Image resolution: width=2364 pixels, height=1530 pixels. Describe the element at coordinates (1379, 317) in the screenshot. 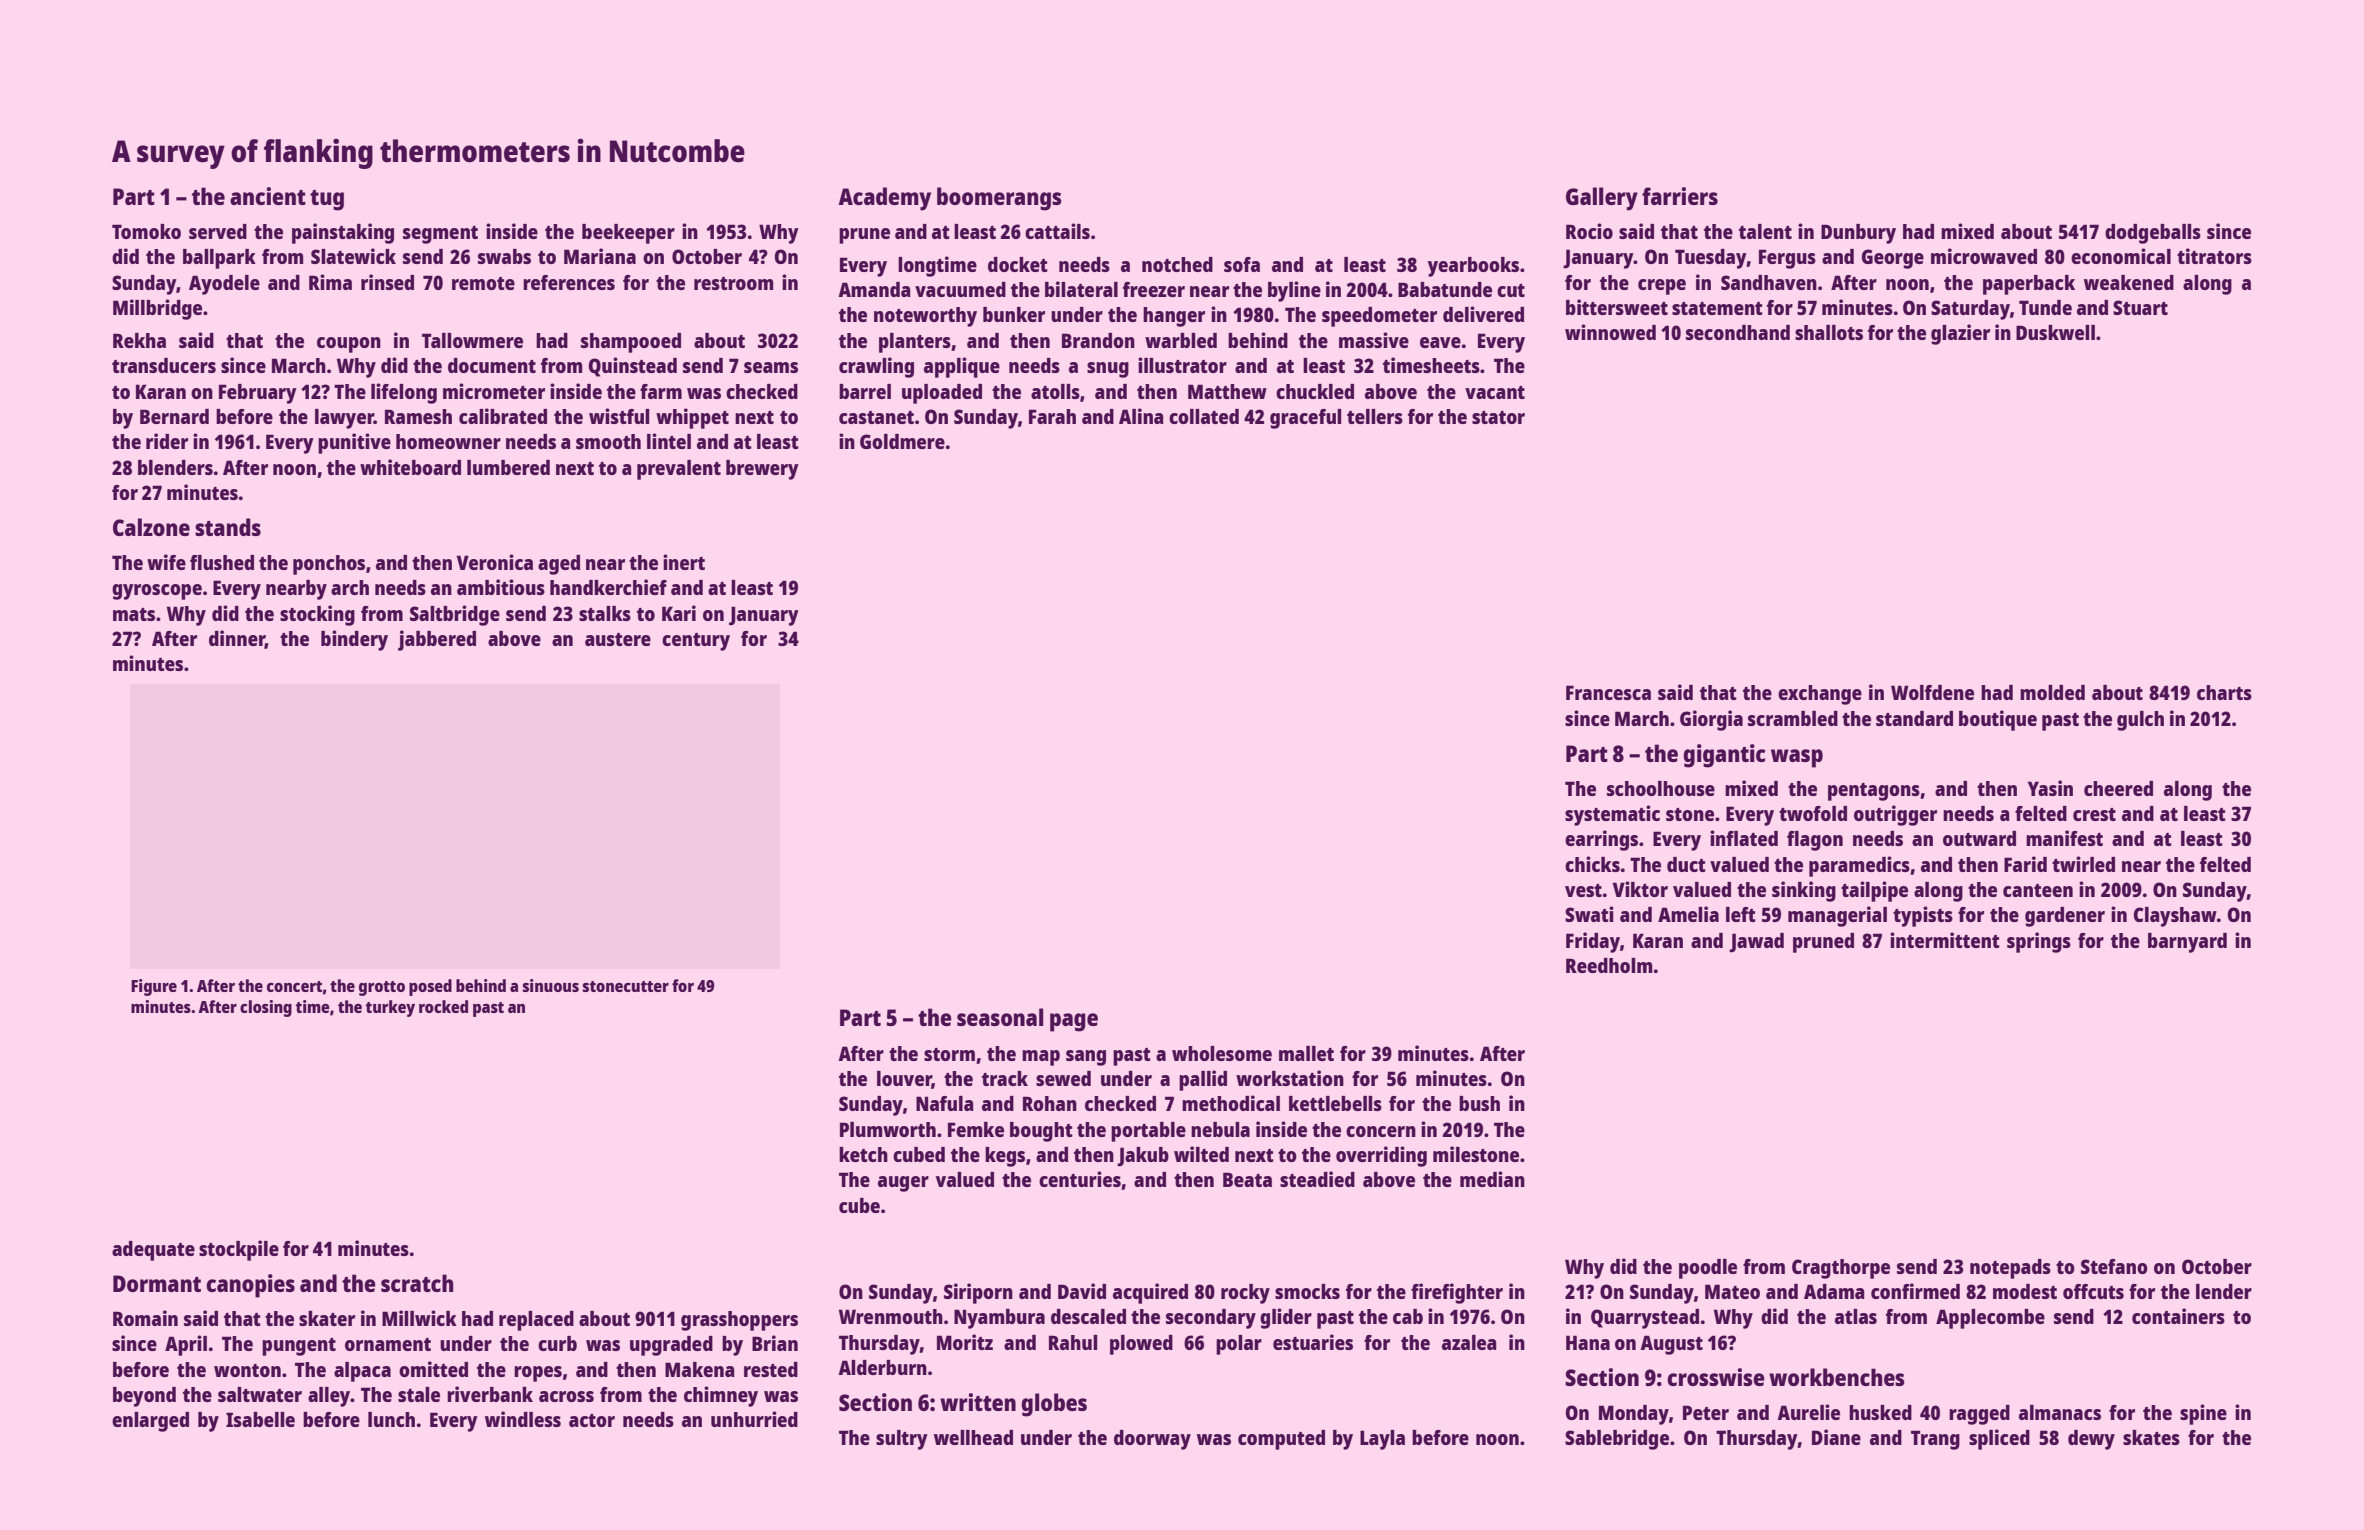

I see `speedometer` at that location.
